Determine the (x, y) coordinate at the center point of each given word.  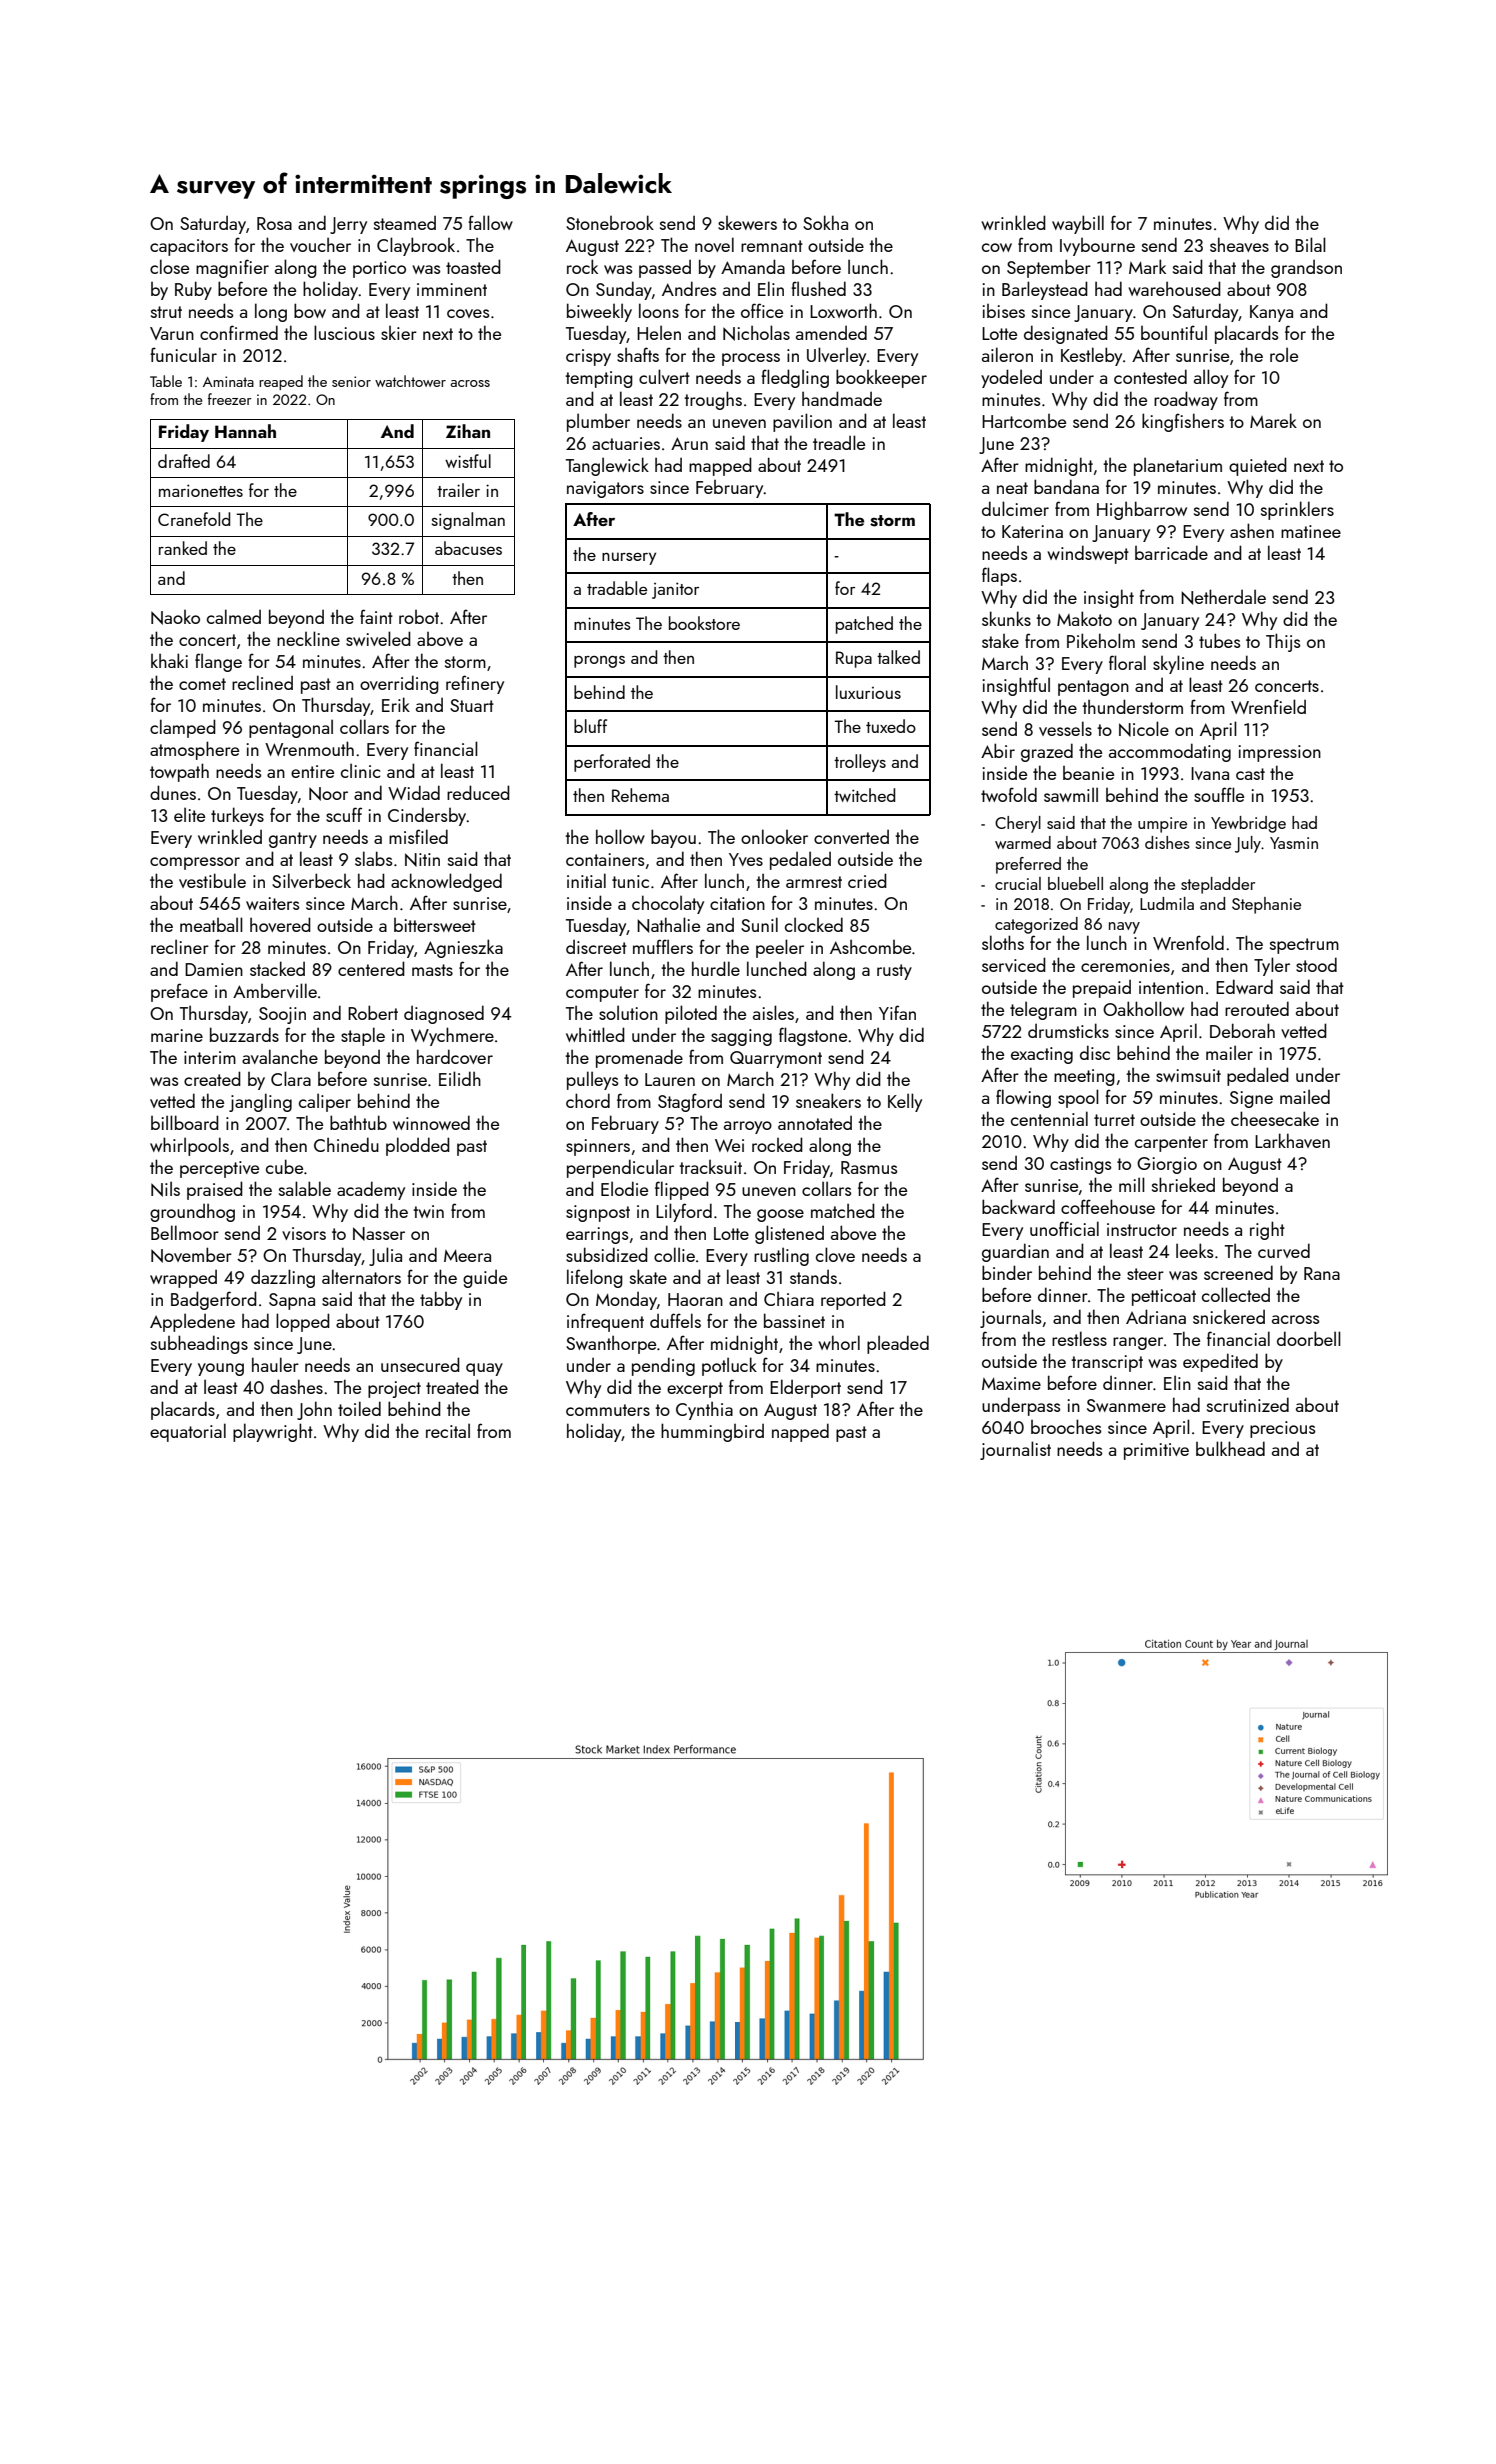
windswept (1088, 554)
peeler (780, 948)
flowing (1023, 1098)
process (751, 359)
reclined (262, 682)
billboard (185, 1122)
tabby (441, 1300)
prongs (599, 662)
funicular (183, 354)
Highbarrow (1142, 510)
